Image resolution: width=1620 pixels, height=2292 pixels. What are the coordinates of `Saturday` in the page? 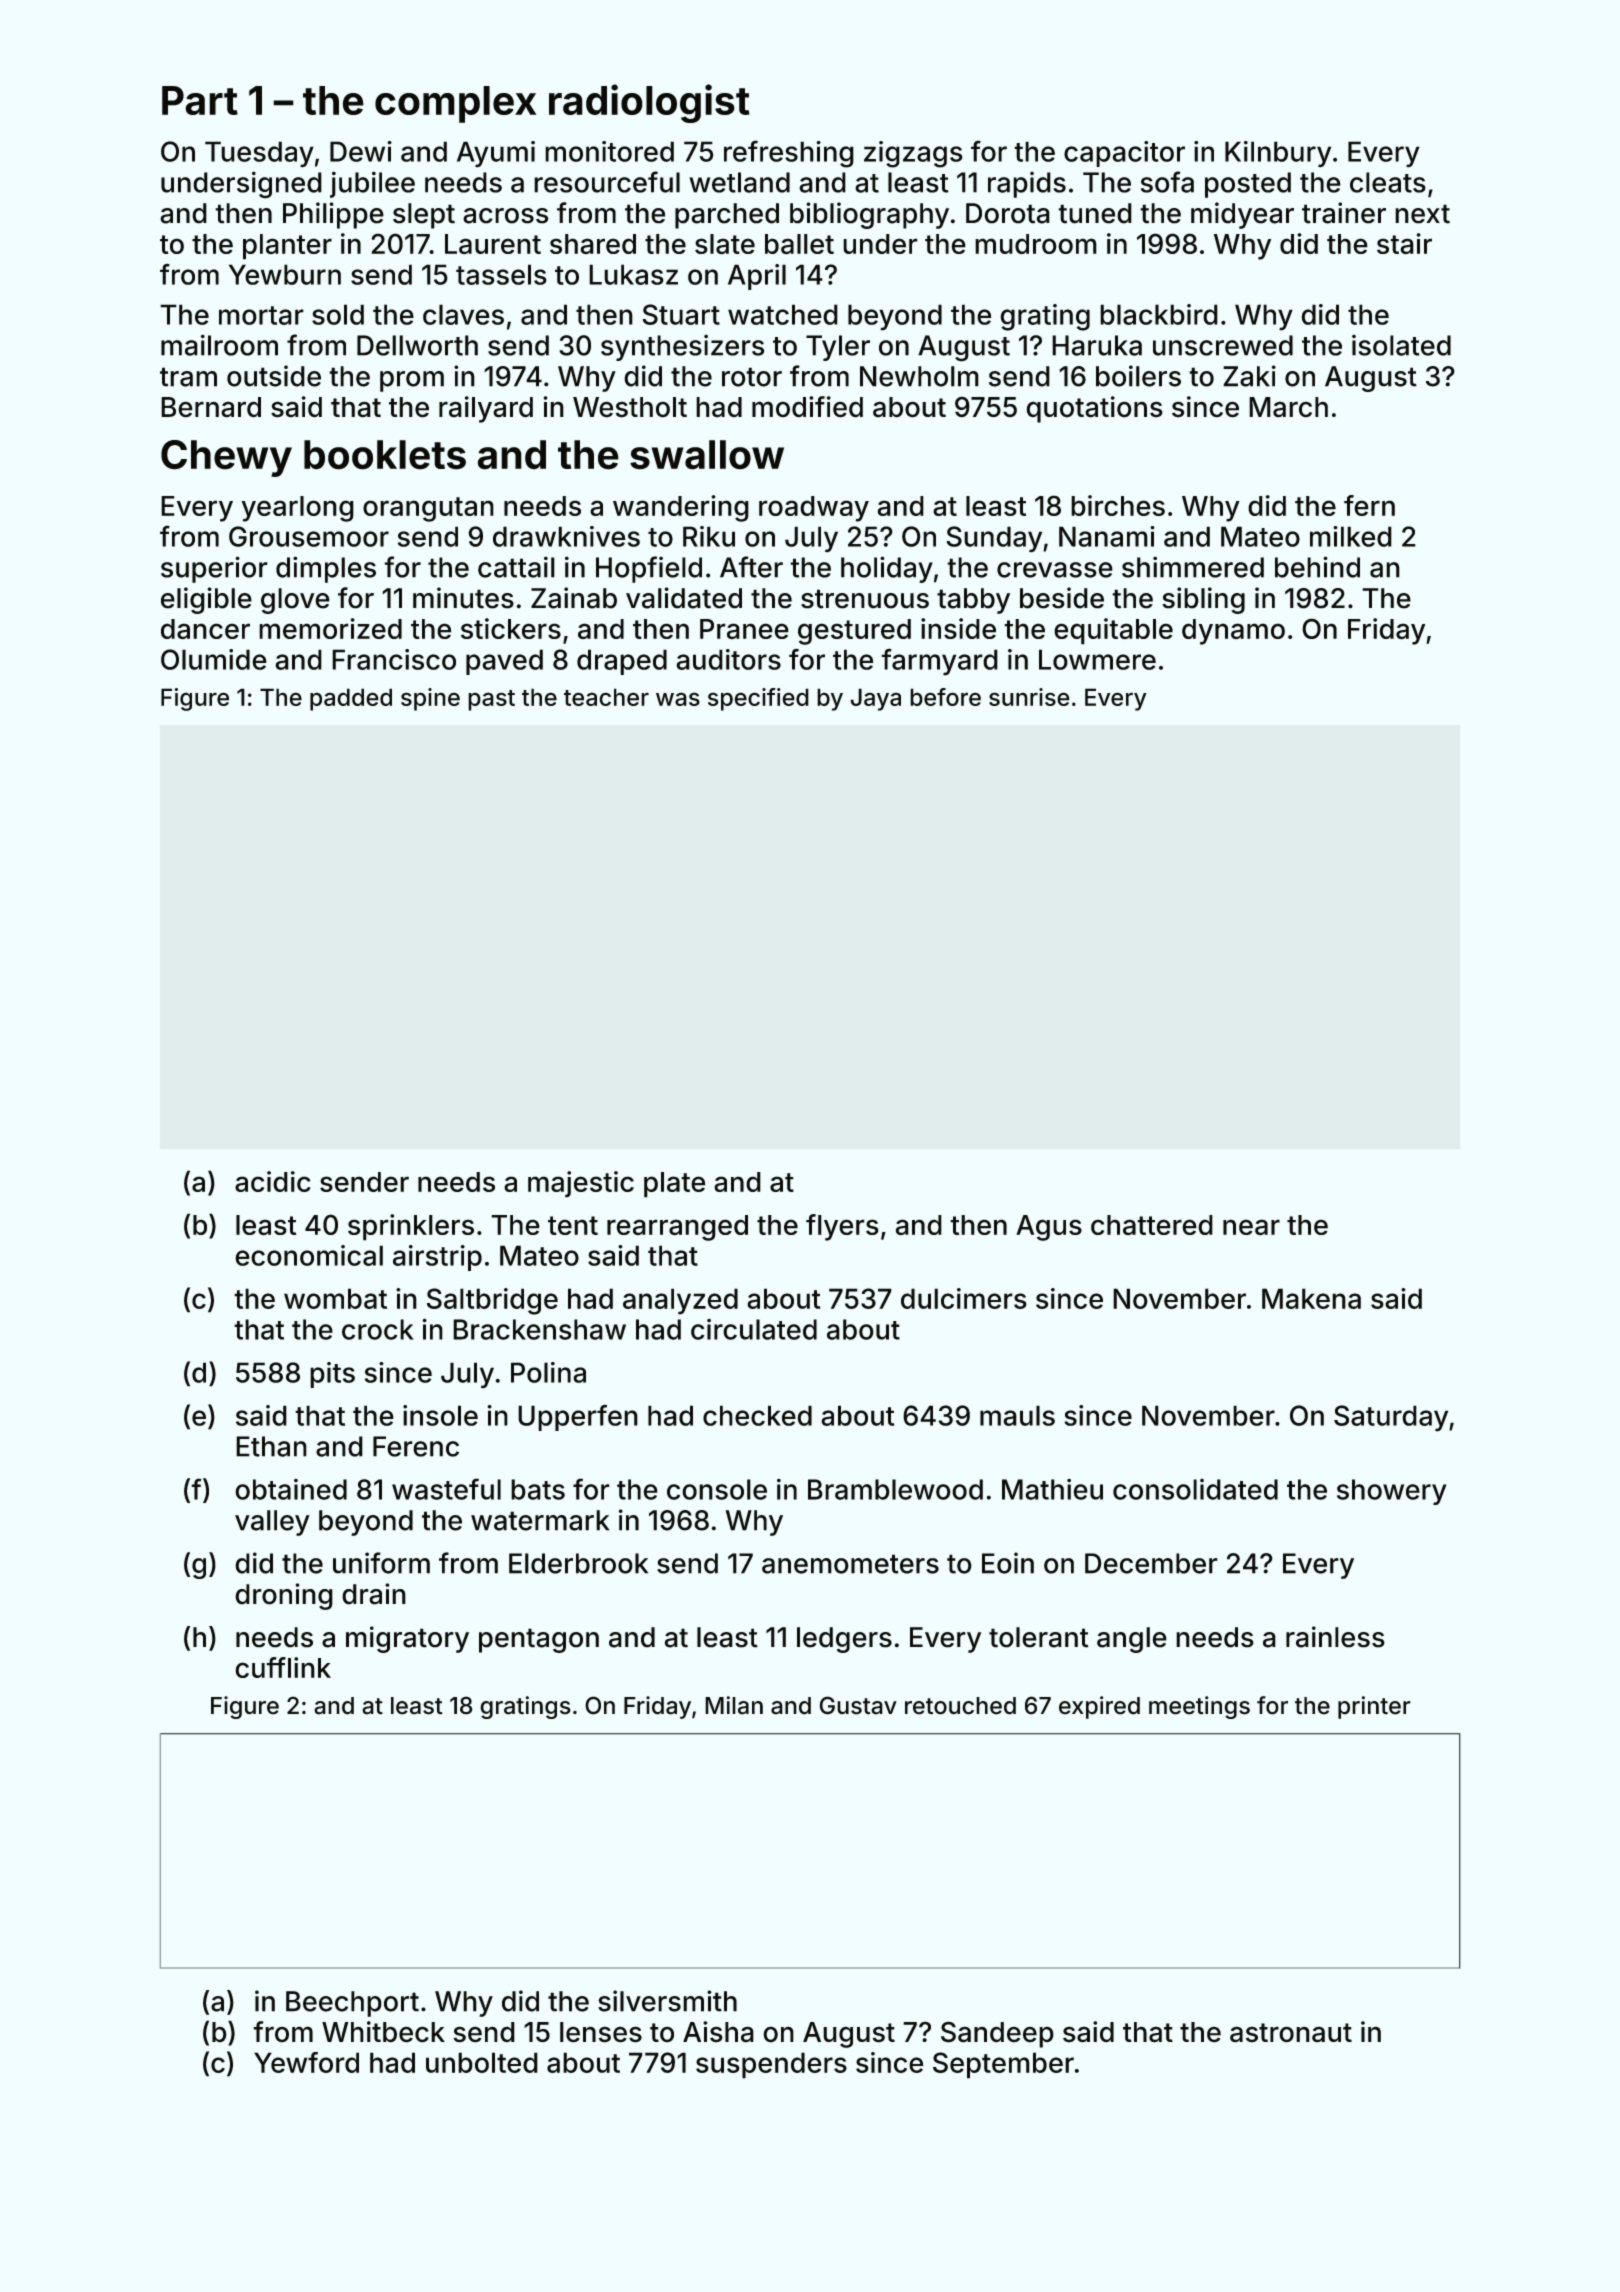 It's located at (1391, 1418).
